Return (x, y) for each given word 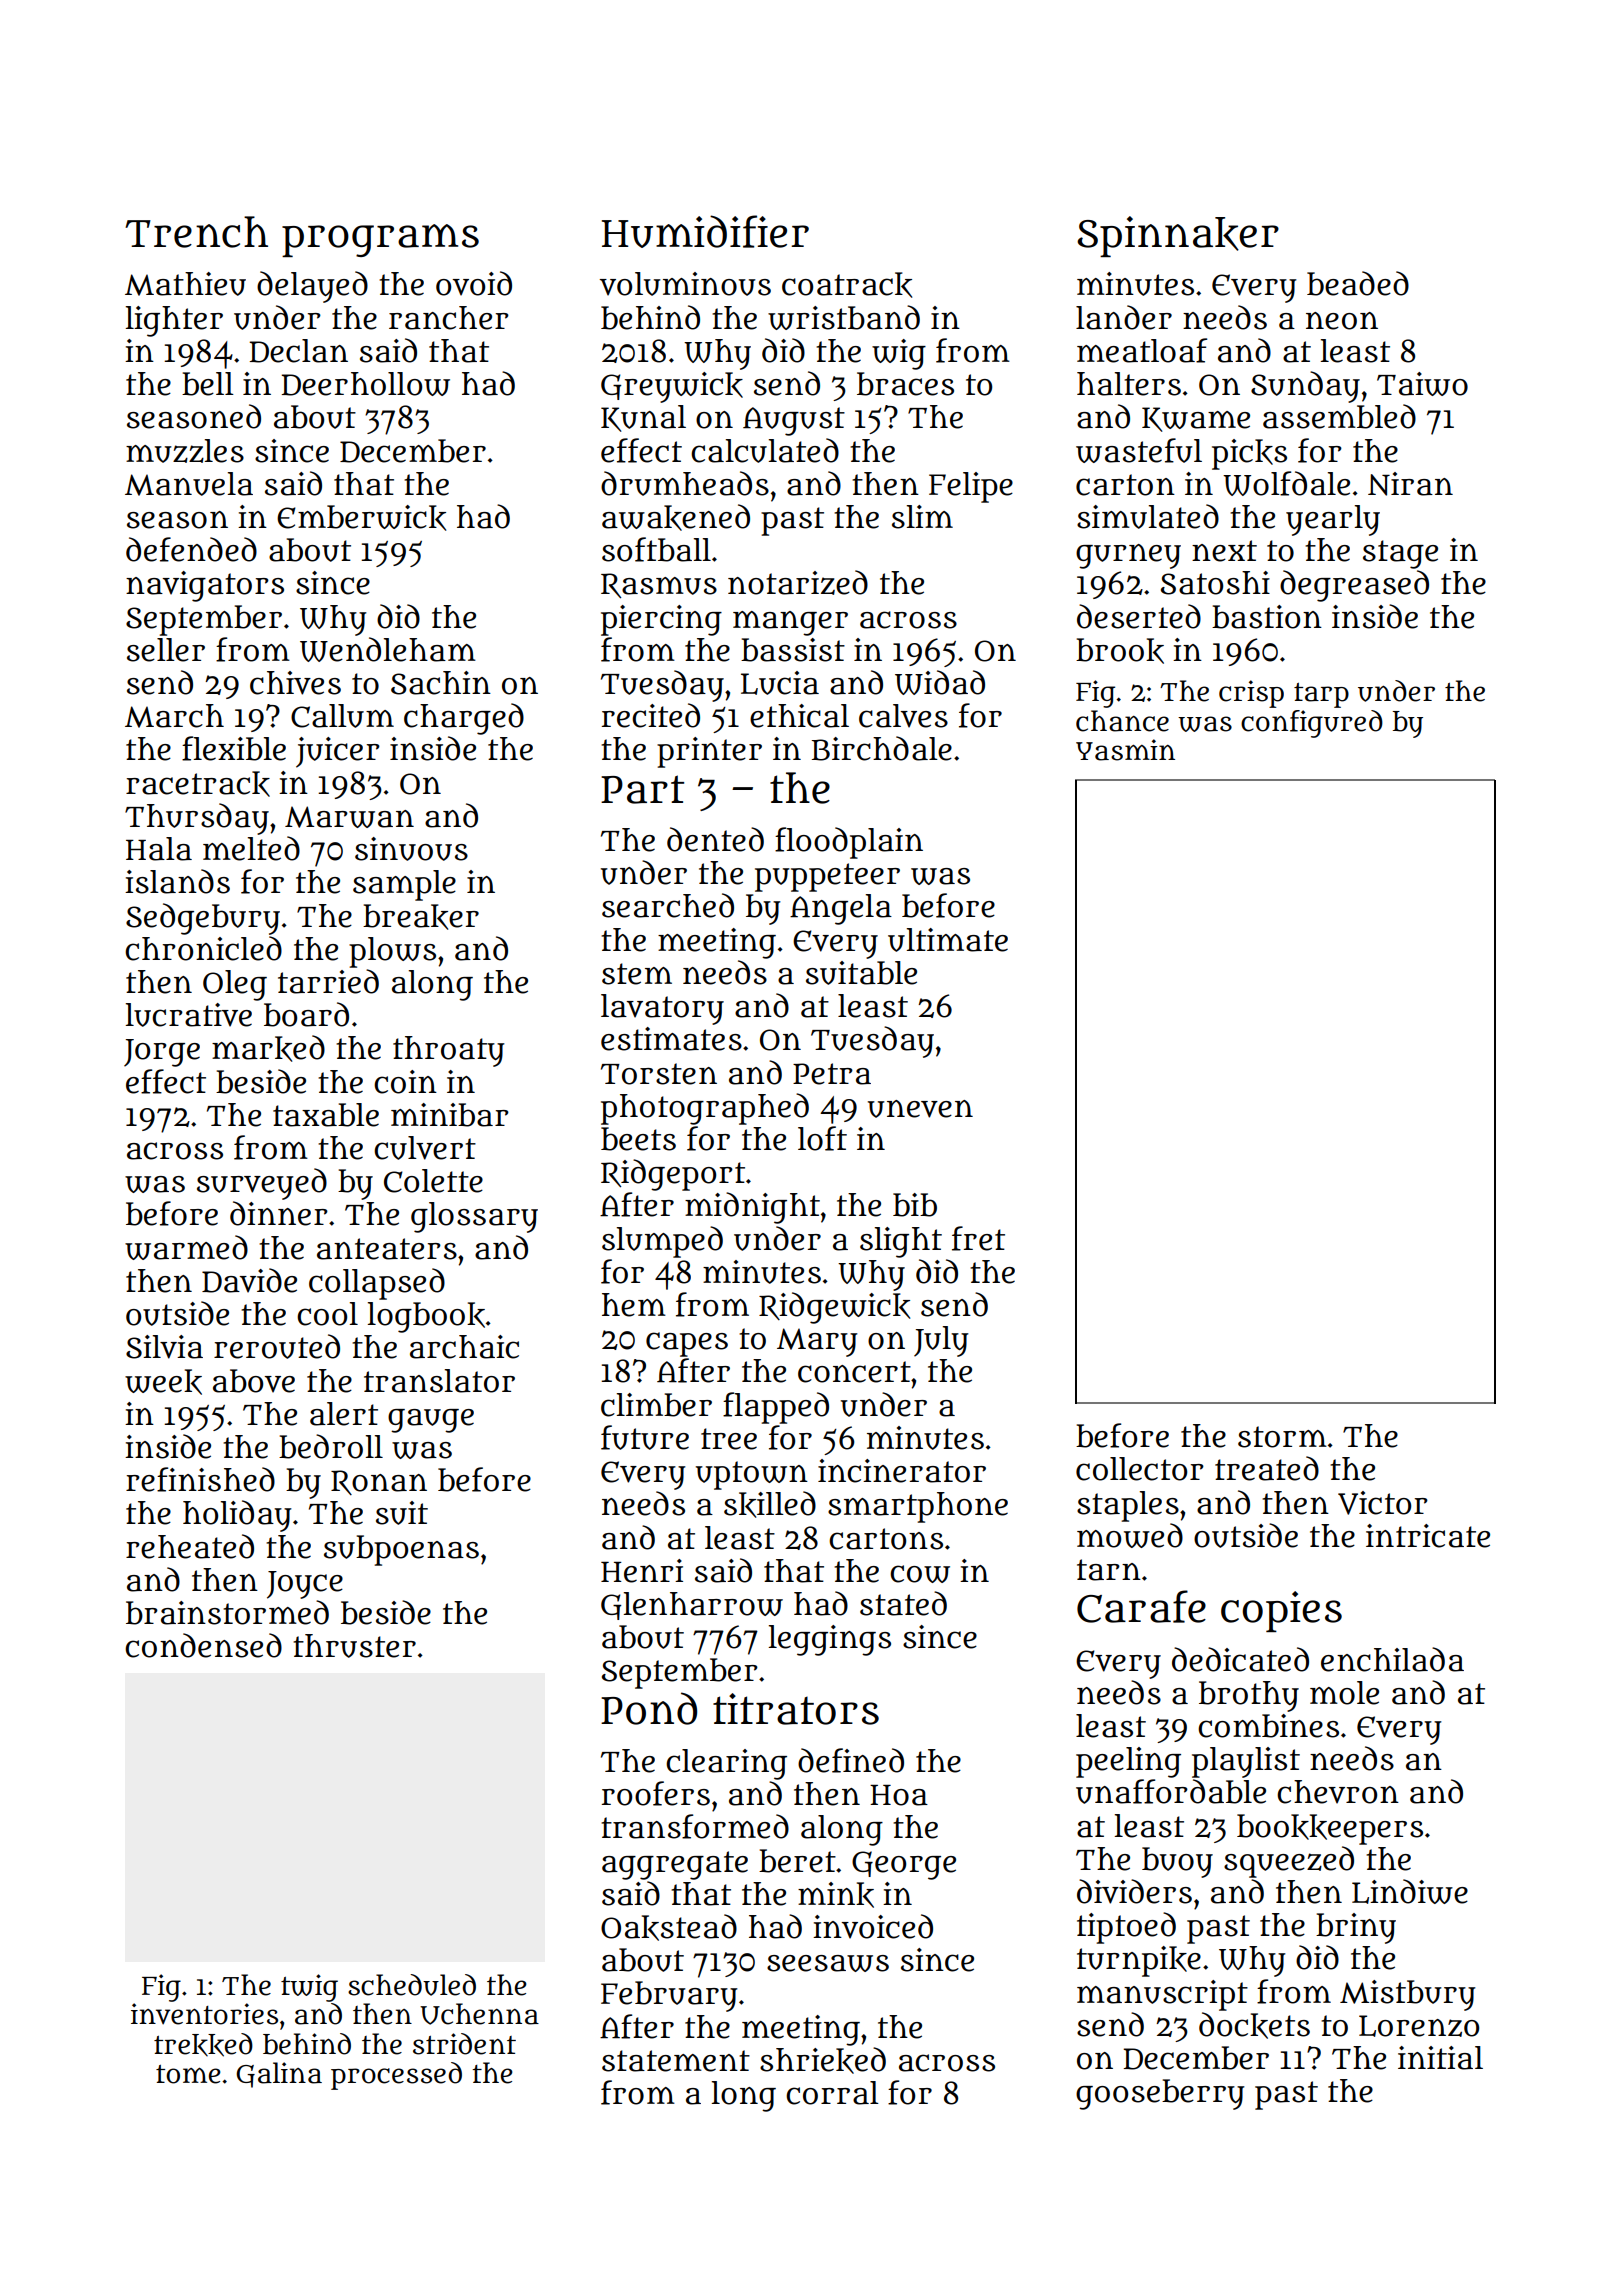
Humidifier (705, 231)
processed (396, 2076)
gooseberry (1160, 2094)
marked (268, 1048)
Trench (196, 232)
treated (1267, 1468)
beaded (1358, 283)
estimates (671, 1039)
